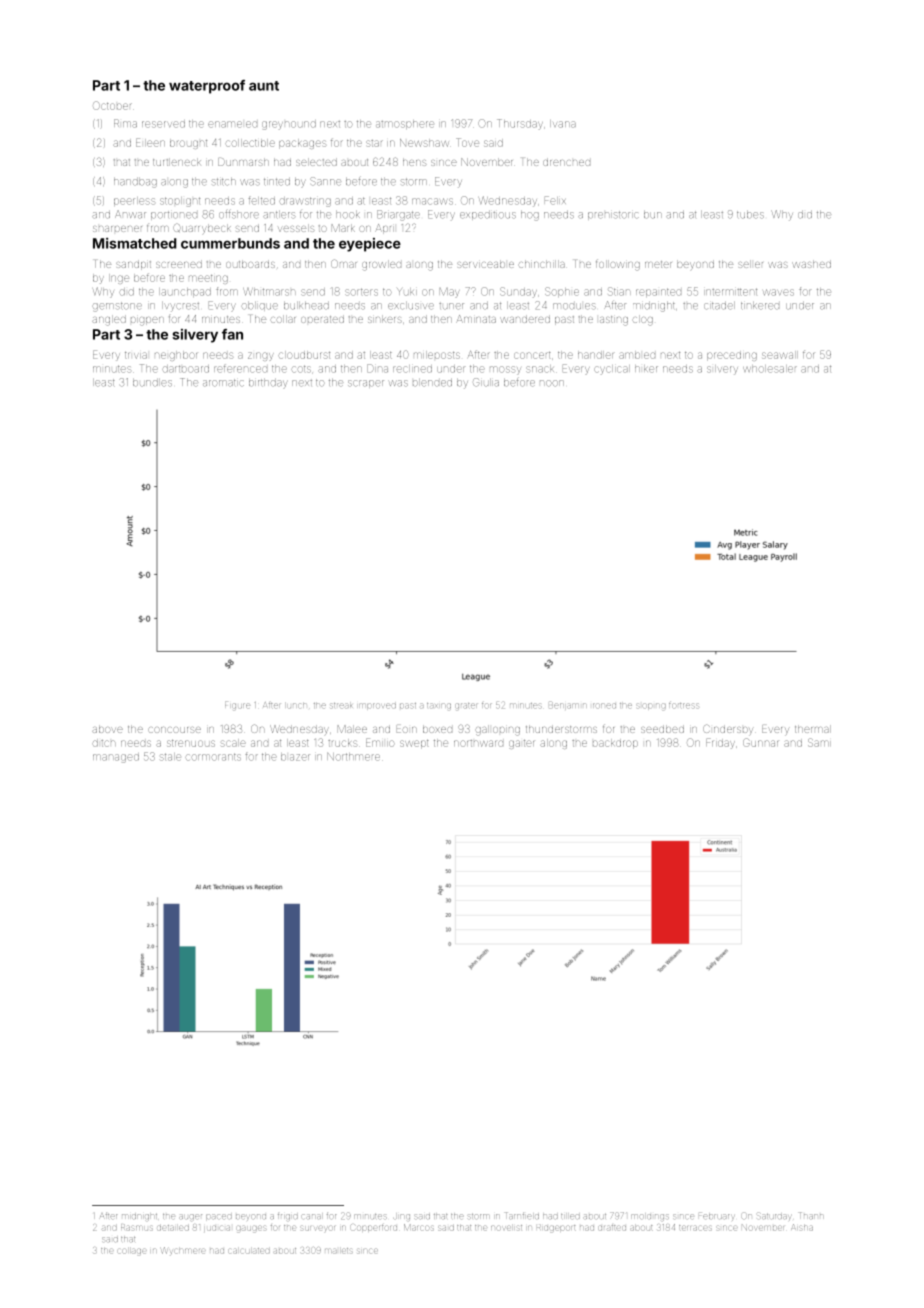  What do you see at coordinates (213, 757) in the page?
I see `cormorants` at bounding box center [213, 757].
